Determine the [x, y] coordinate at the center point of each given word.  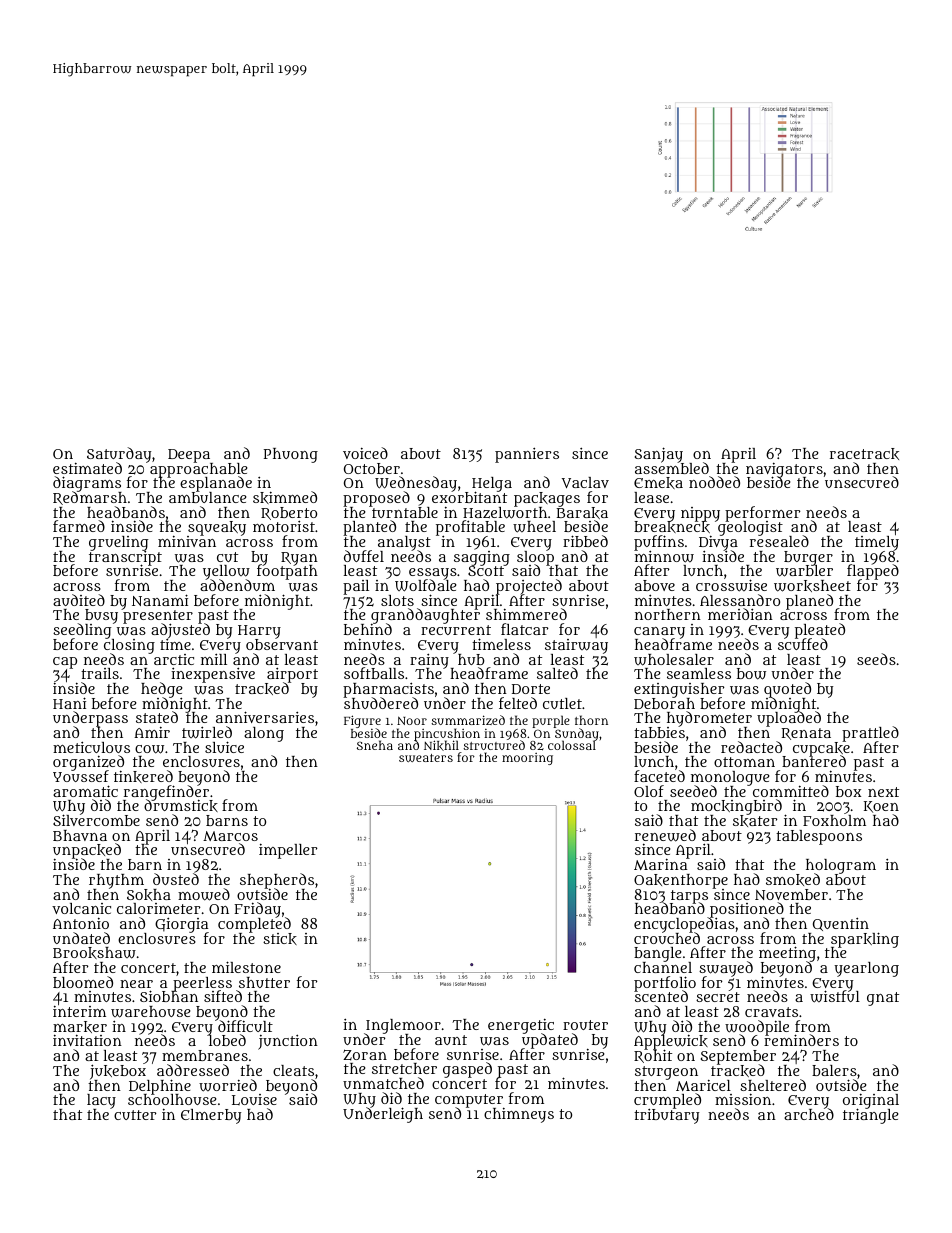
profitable [470, 528]
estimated [87, 468]
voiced [365, 453]
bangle [657, 954]
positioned [746, 910]
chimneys [519, 1115]
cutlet [562, 703]
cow [149, 749]
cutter [135, 1115]
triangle [870, 1116]
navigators [784, 469]
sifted [223, 996]
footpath [287, 573]
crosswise [731, 586]
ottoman [744, 762]
